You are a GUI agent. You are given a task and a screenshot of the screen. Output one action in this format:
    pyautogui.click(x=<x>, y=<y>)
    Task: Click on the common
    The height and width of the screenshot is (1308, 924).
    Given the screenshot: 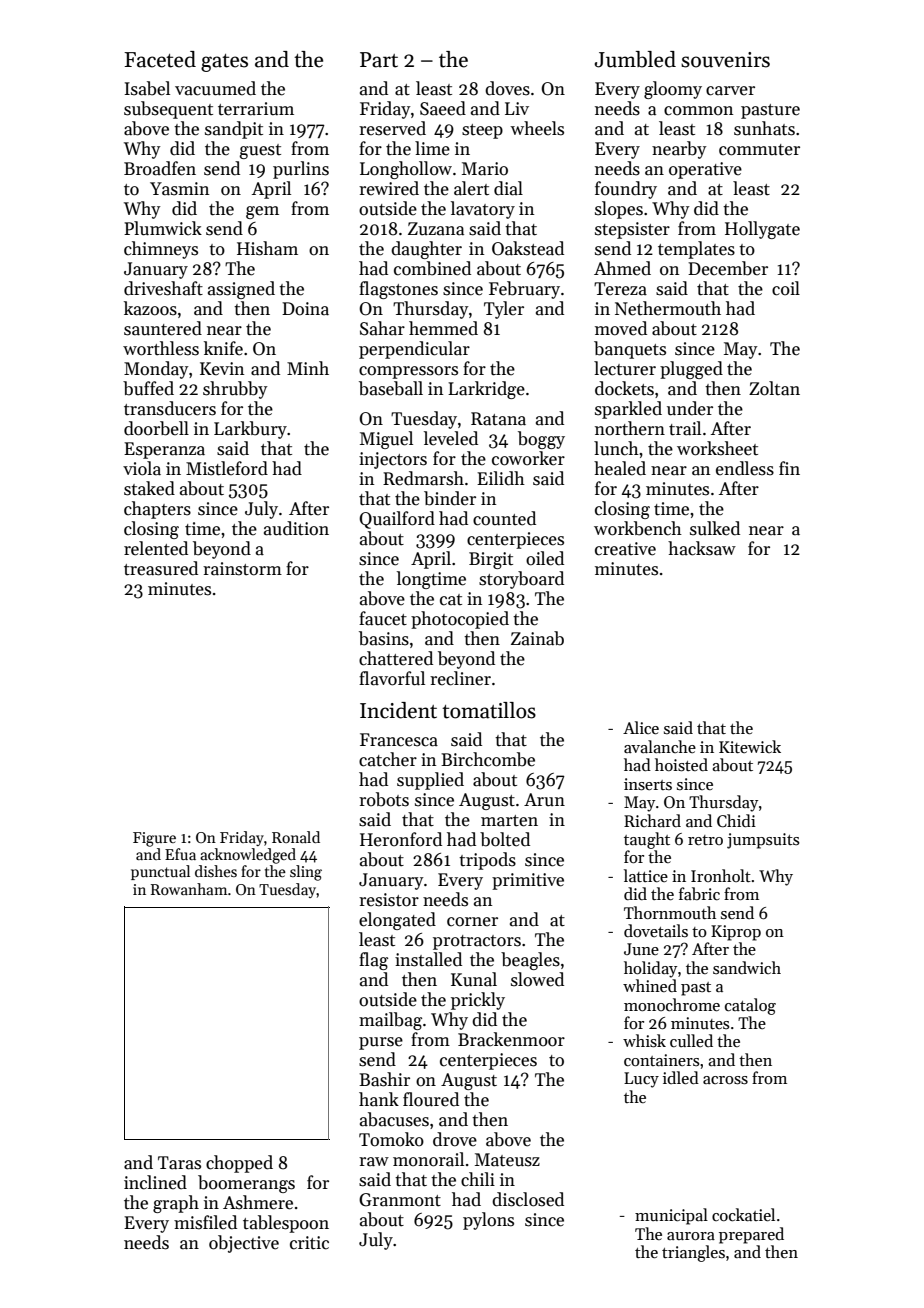 What is the action you would take?
    pyautogui.click(x=698, y=111)
